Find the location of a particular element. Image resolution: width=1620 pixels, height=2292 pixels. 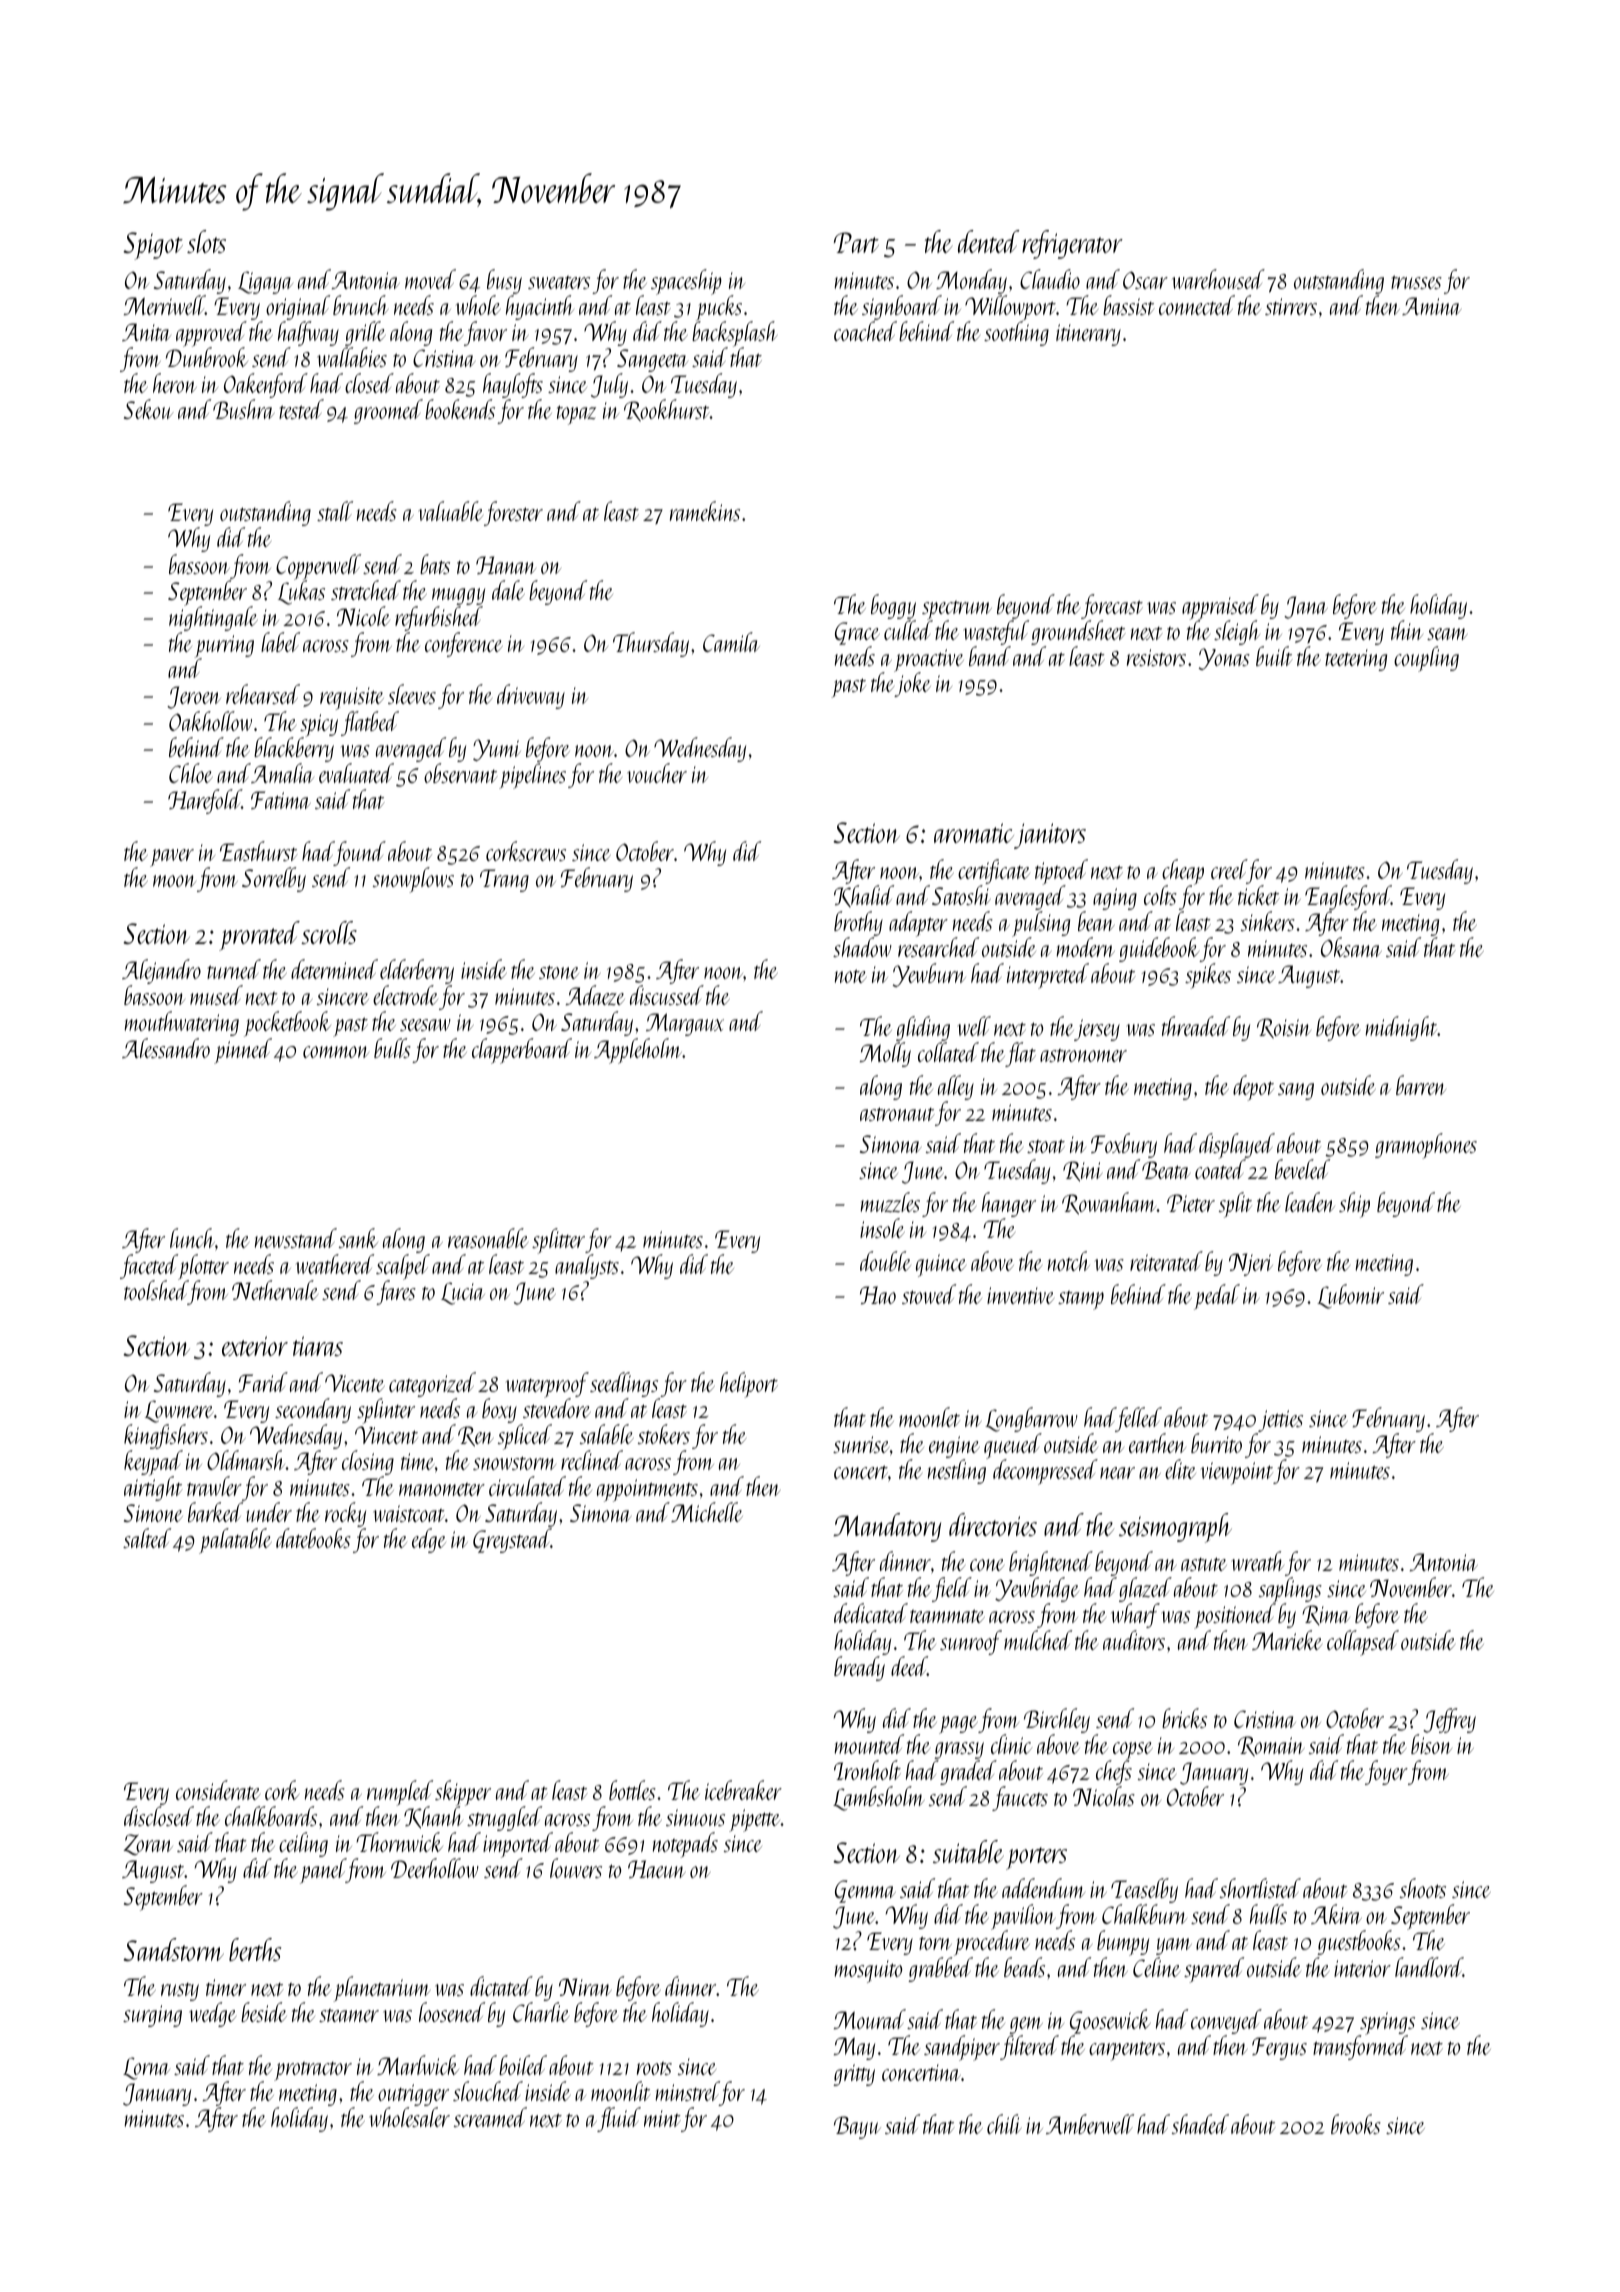

slots is located at coordinates (206, 241).
